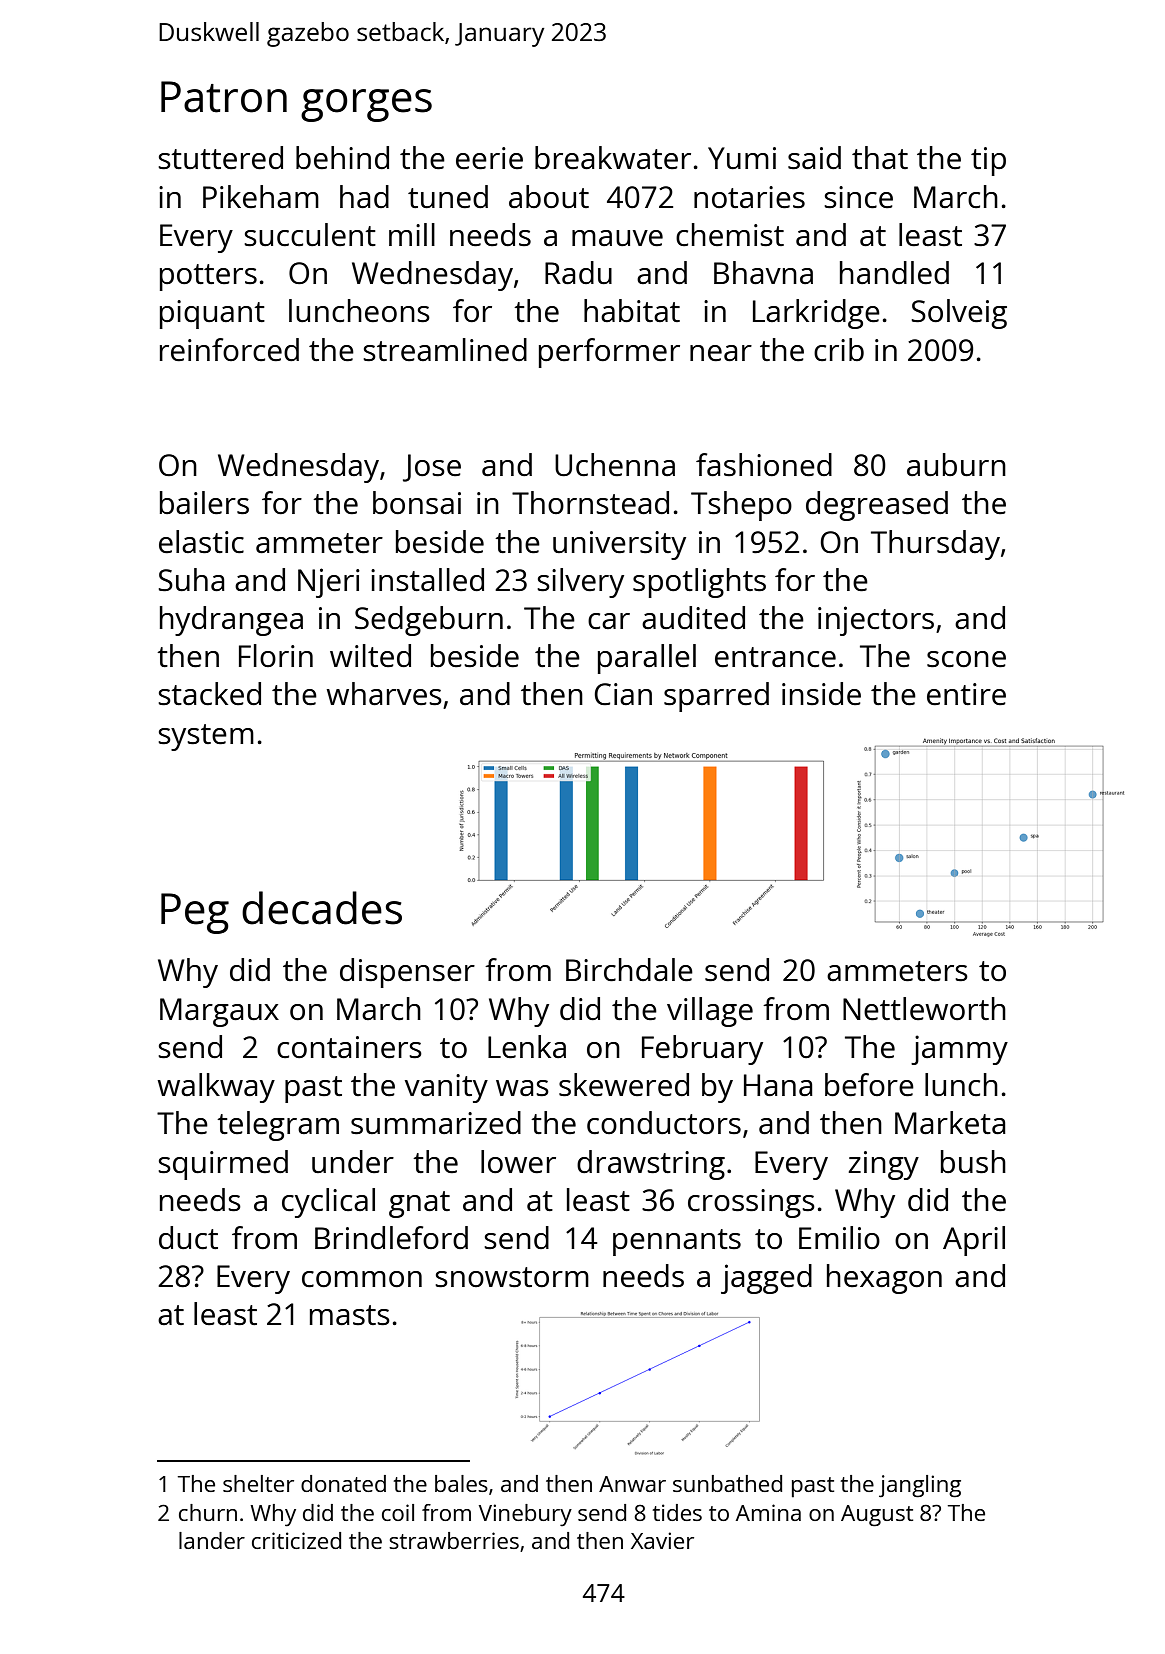  What do you see at coordinates (839, 349) in the screenshot?
I see `crib` at bounding box center [839, 349].
